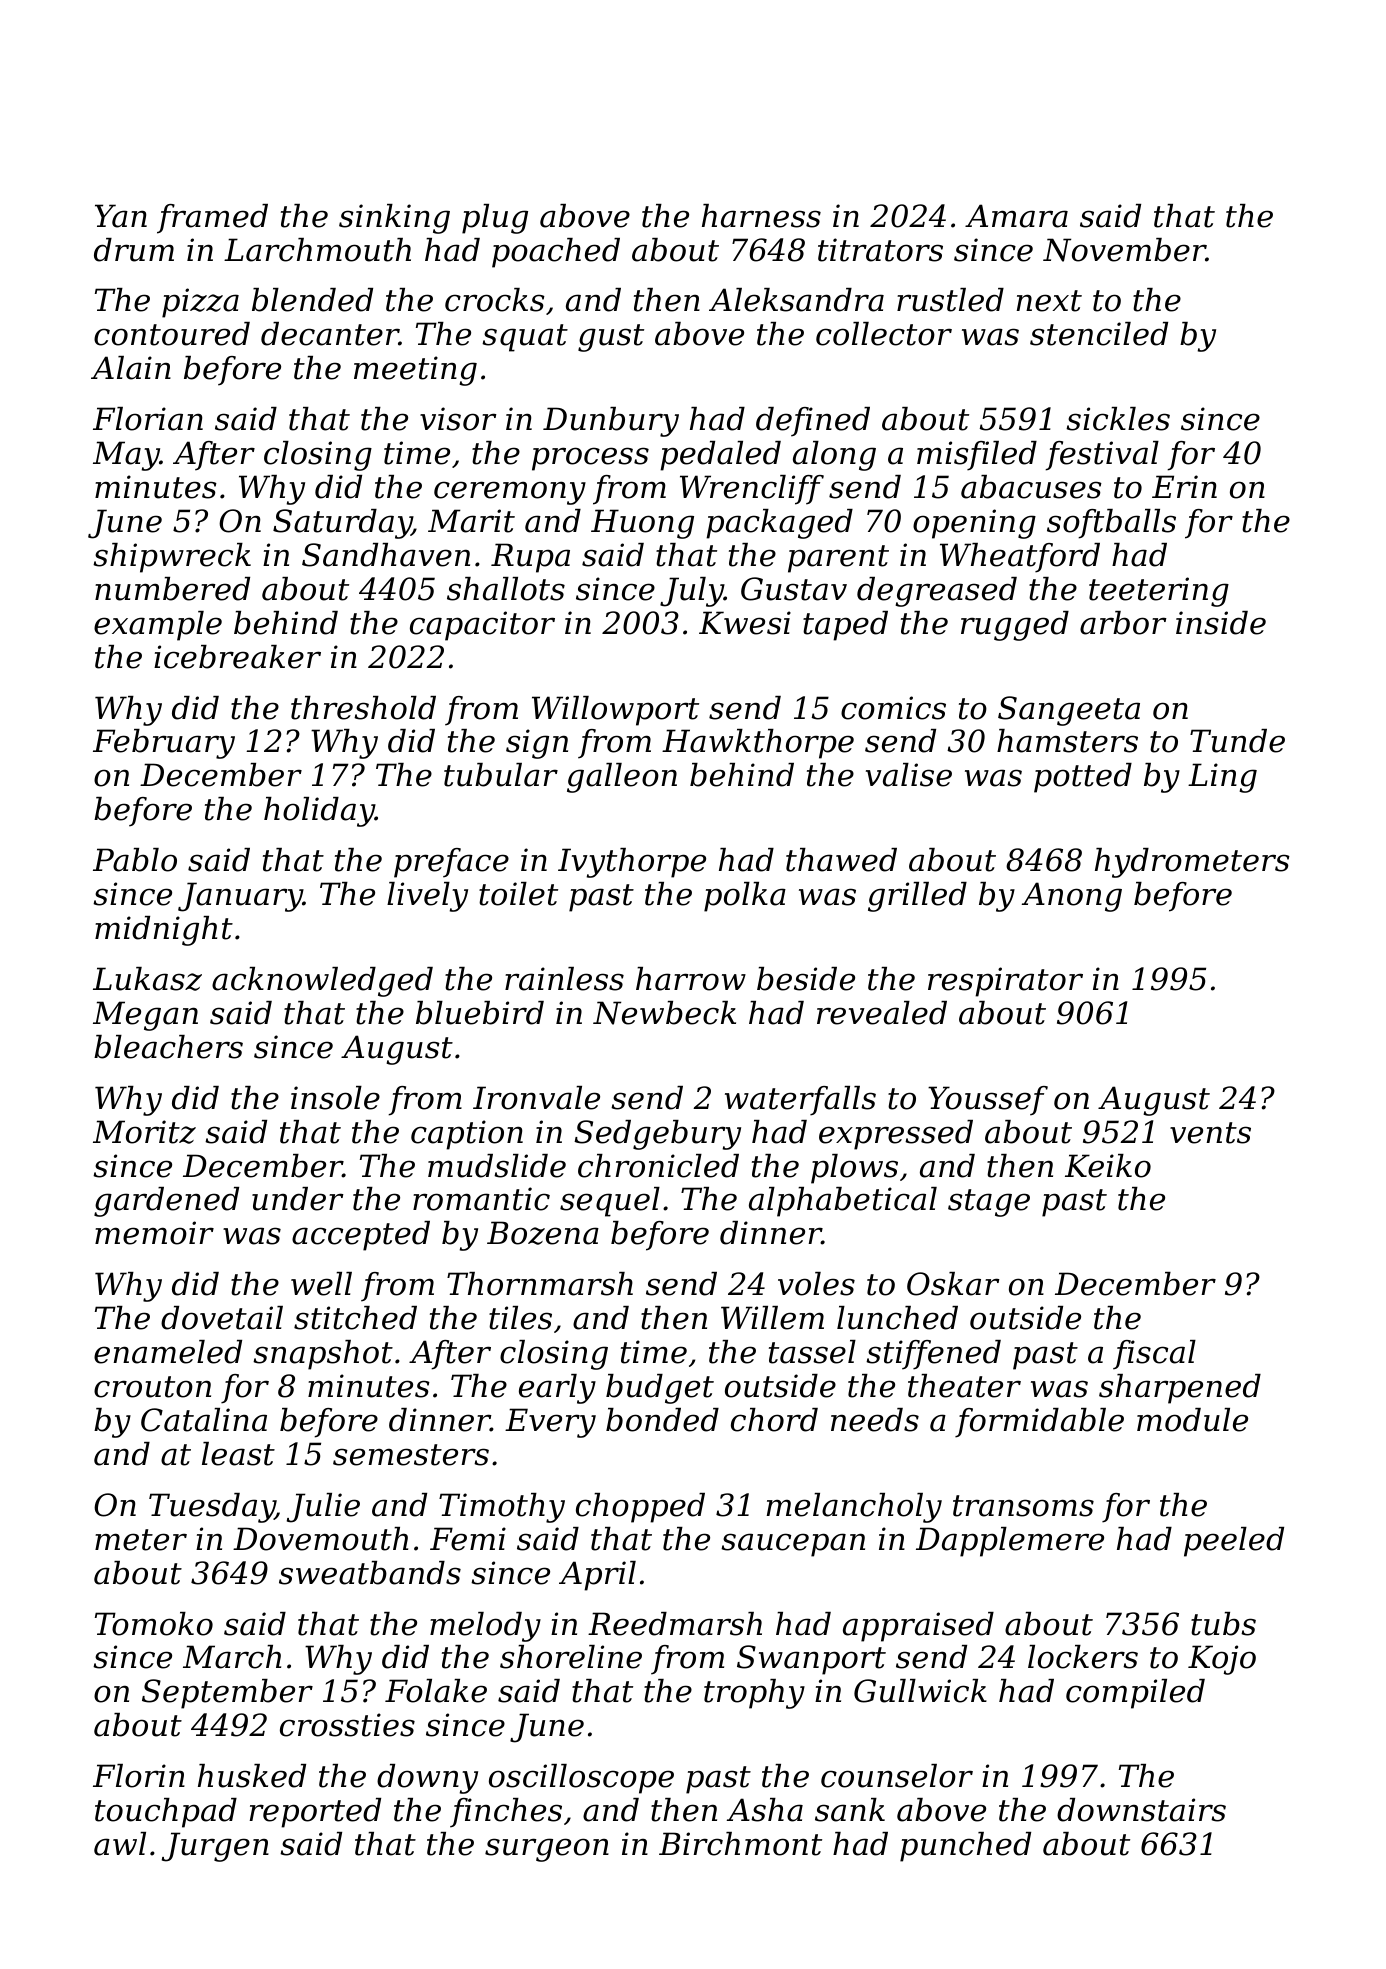 The image size is (1386, 1969). I want to click on November, so click(1124, 250).
